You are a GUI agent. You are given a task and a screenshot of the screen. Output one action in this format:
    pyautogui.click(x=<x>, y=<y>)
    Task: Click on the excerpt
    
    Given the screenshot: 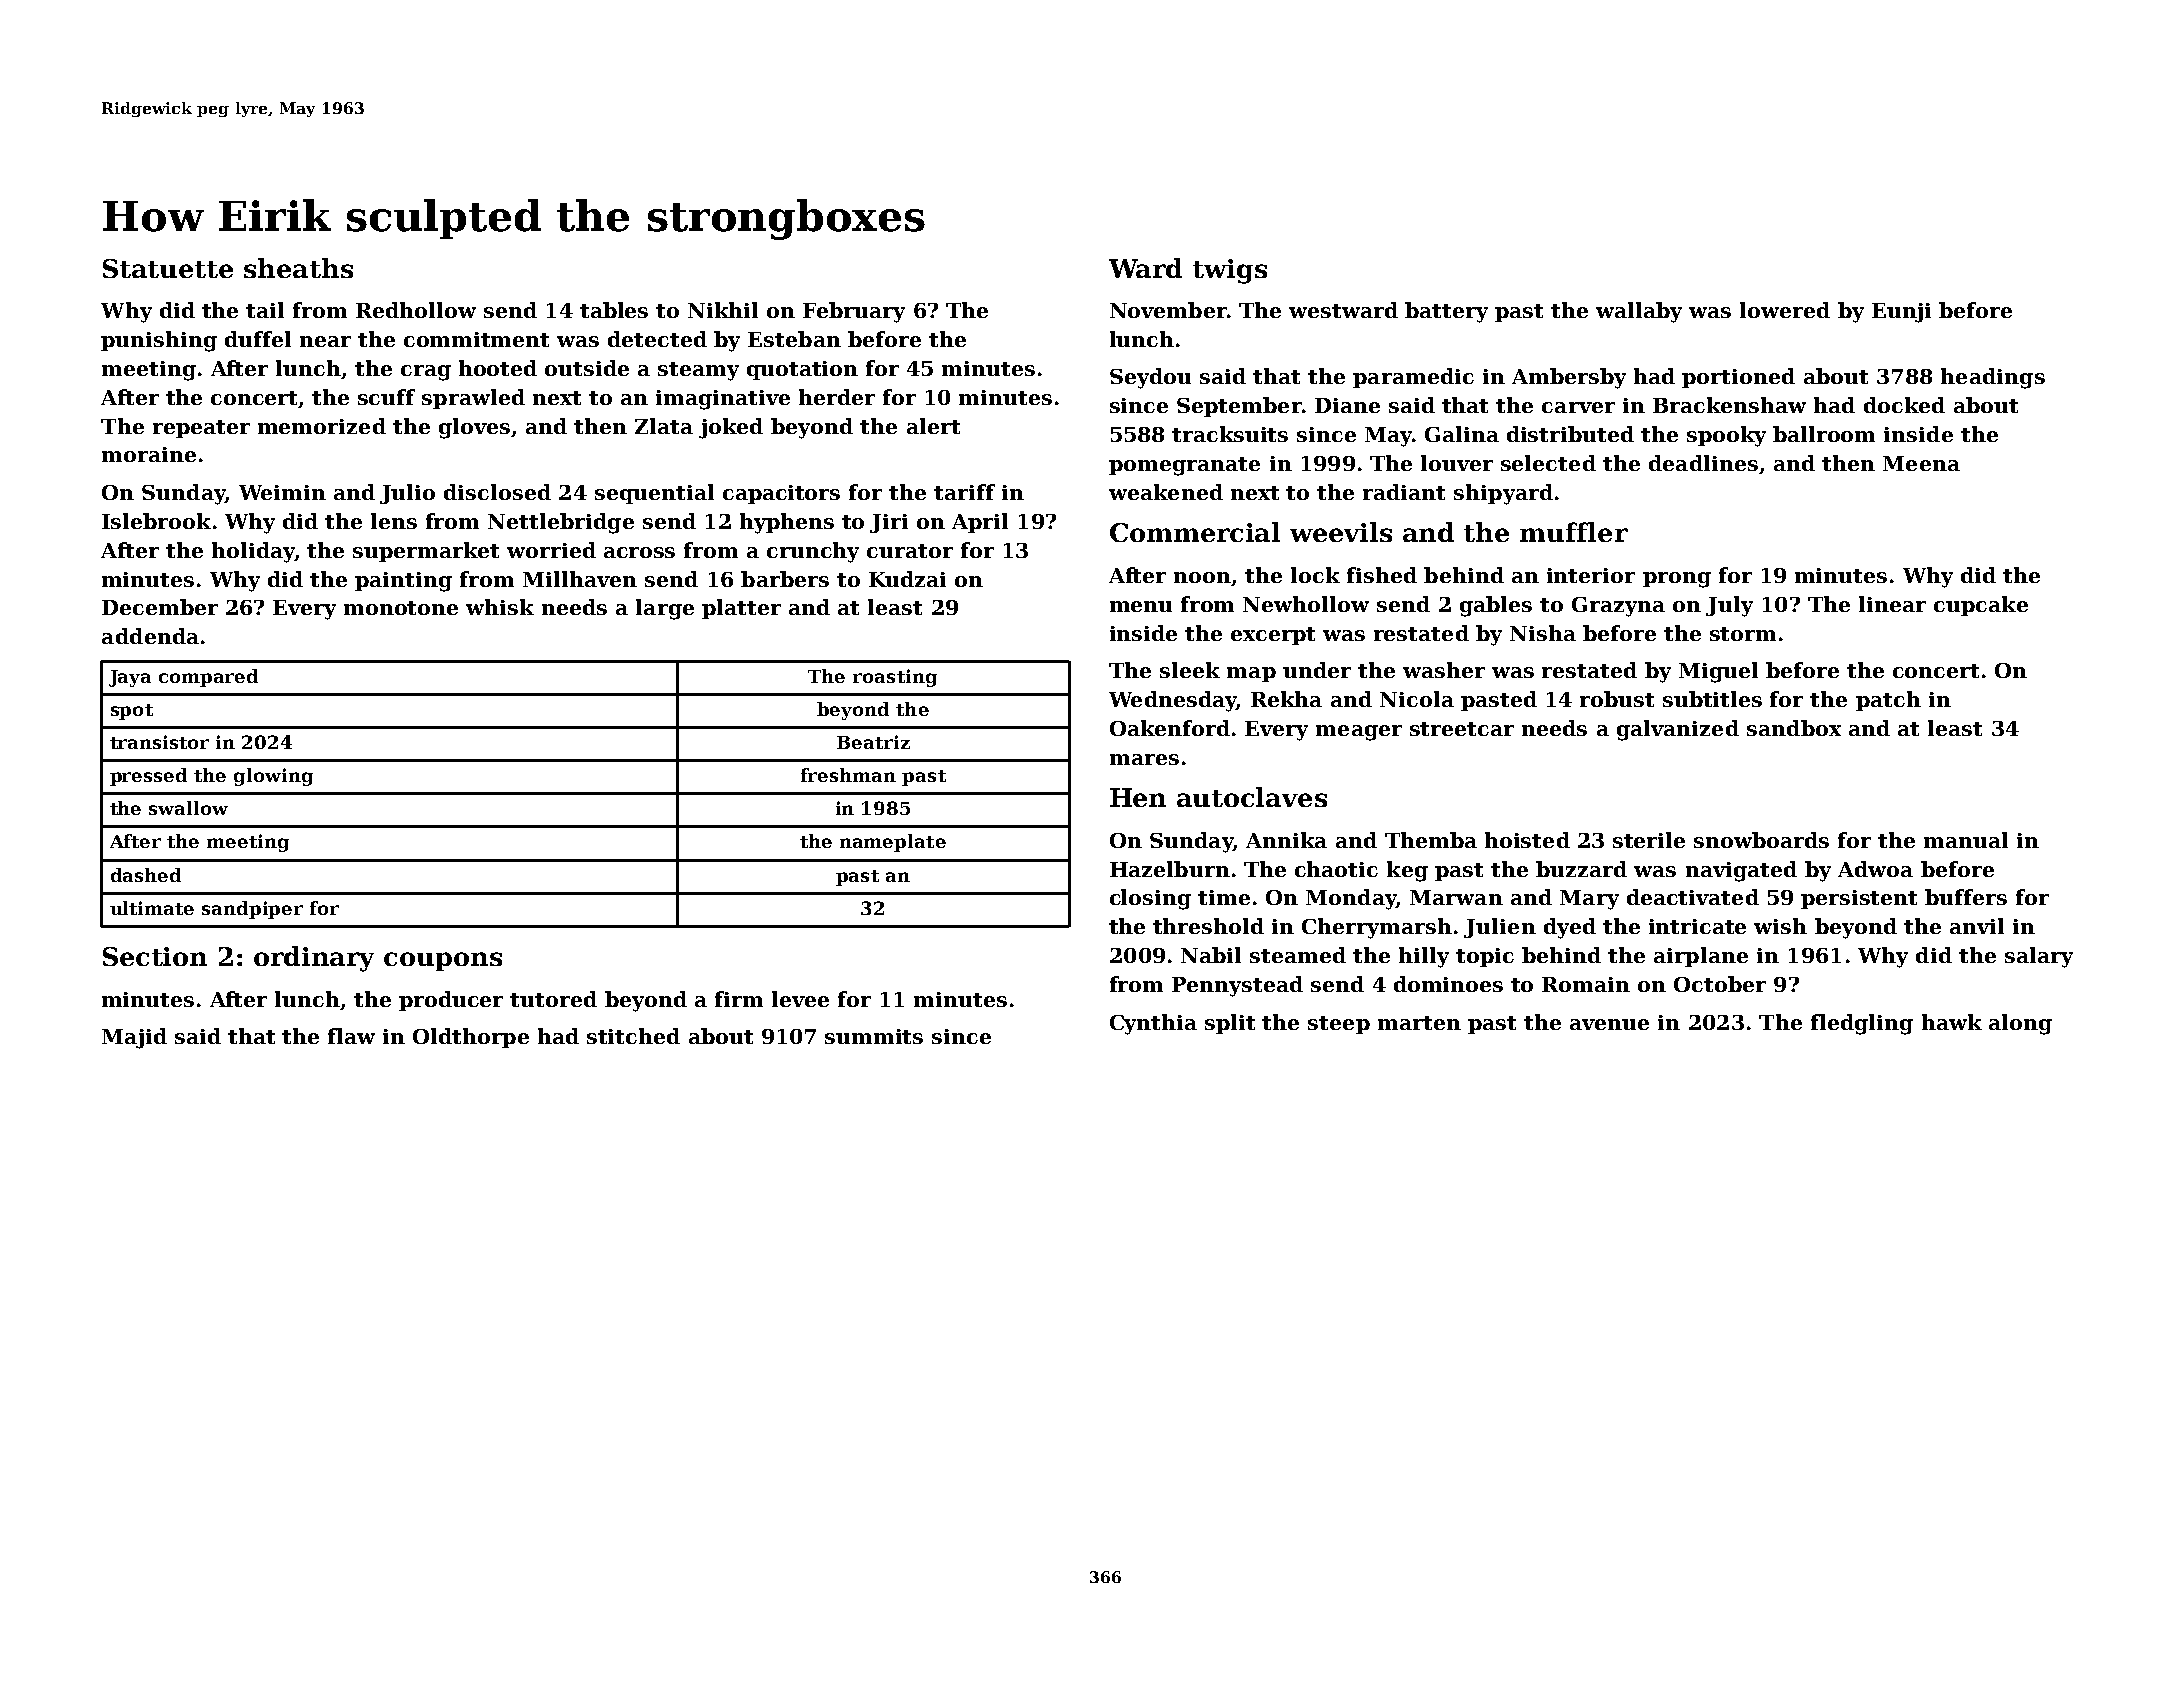 What is the action you would take?
    pyautogui.click(x=1273, y=636)
